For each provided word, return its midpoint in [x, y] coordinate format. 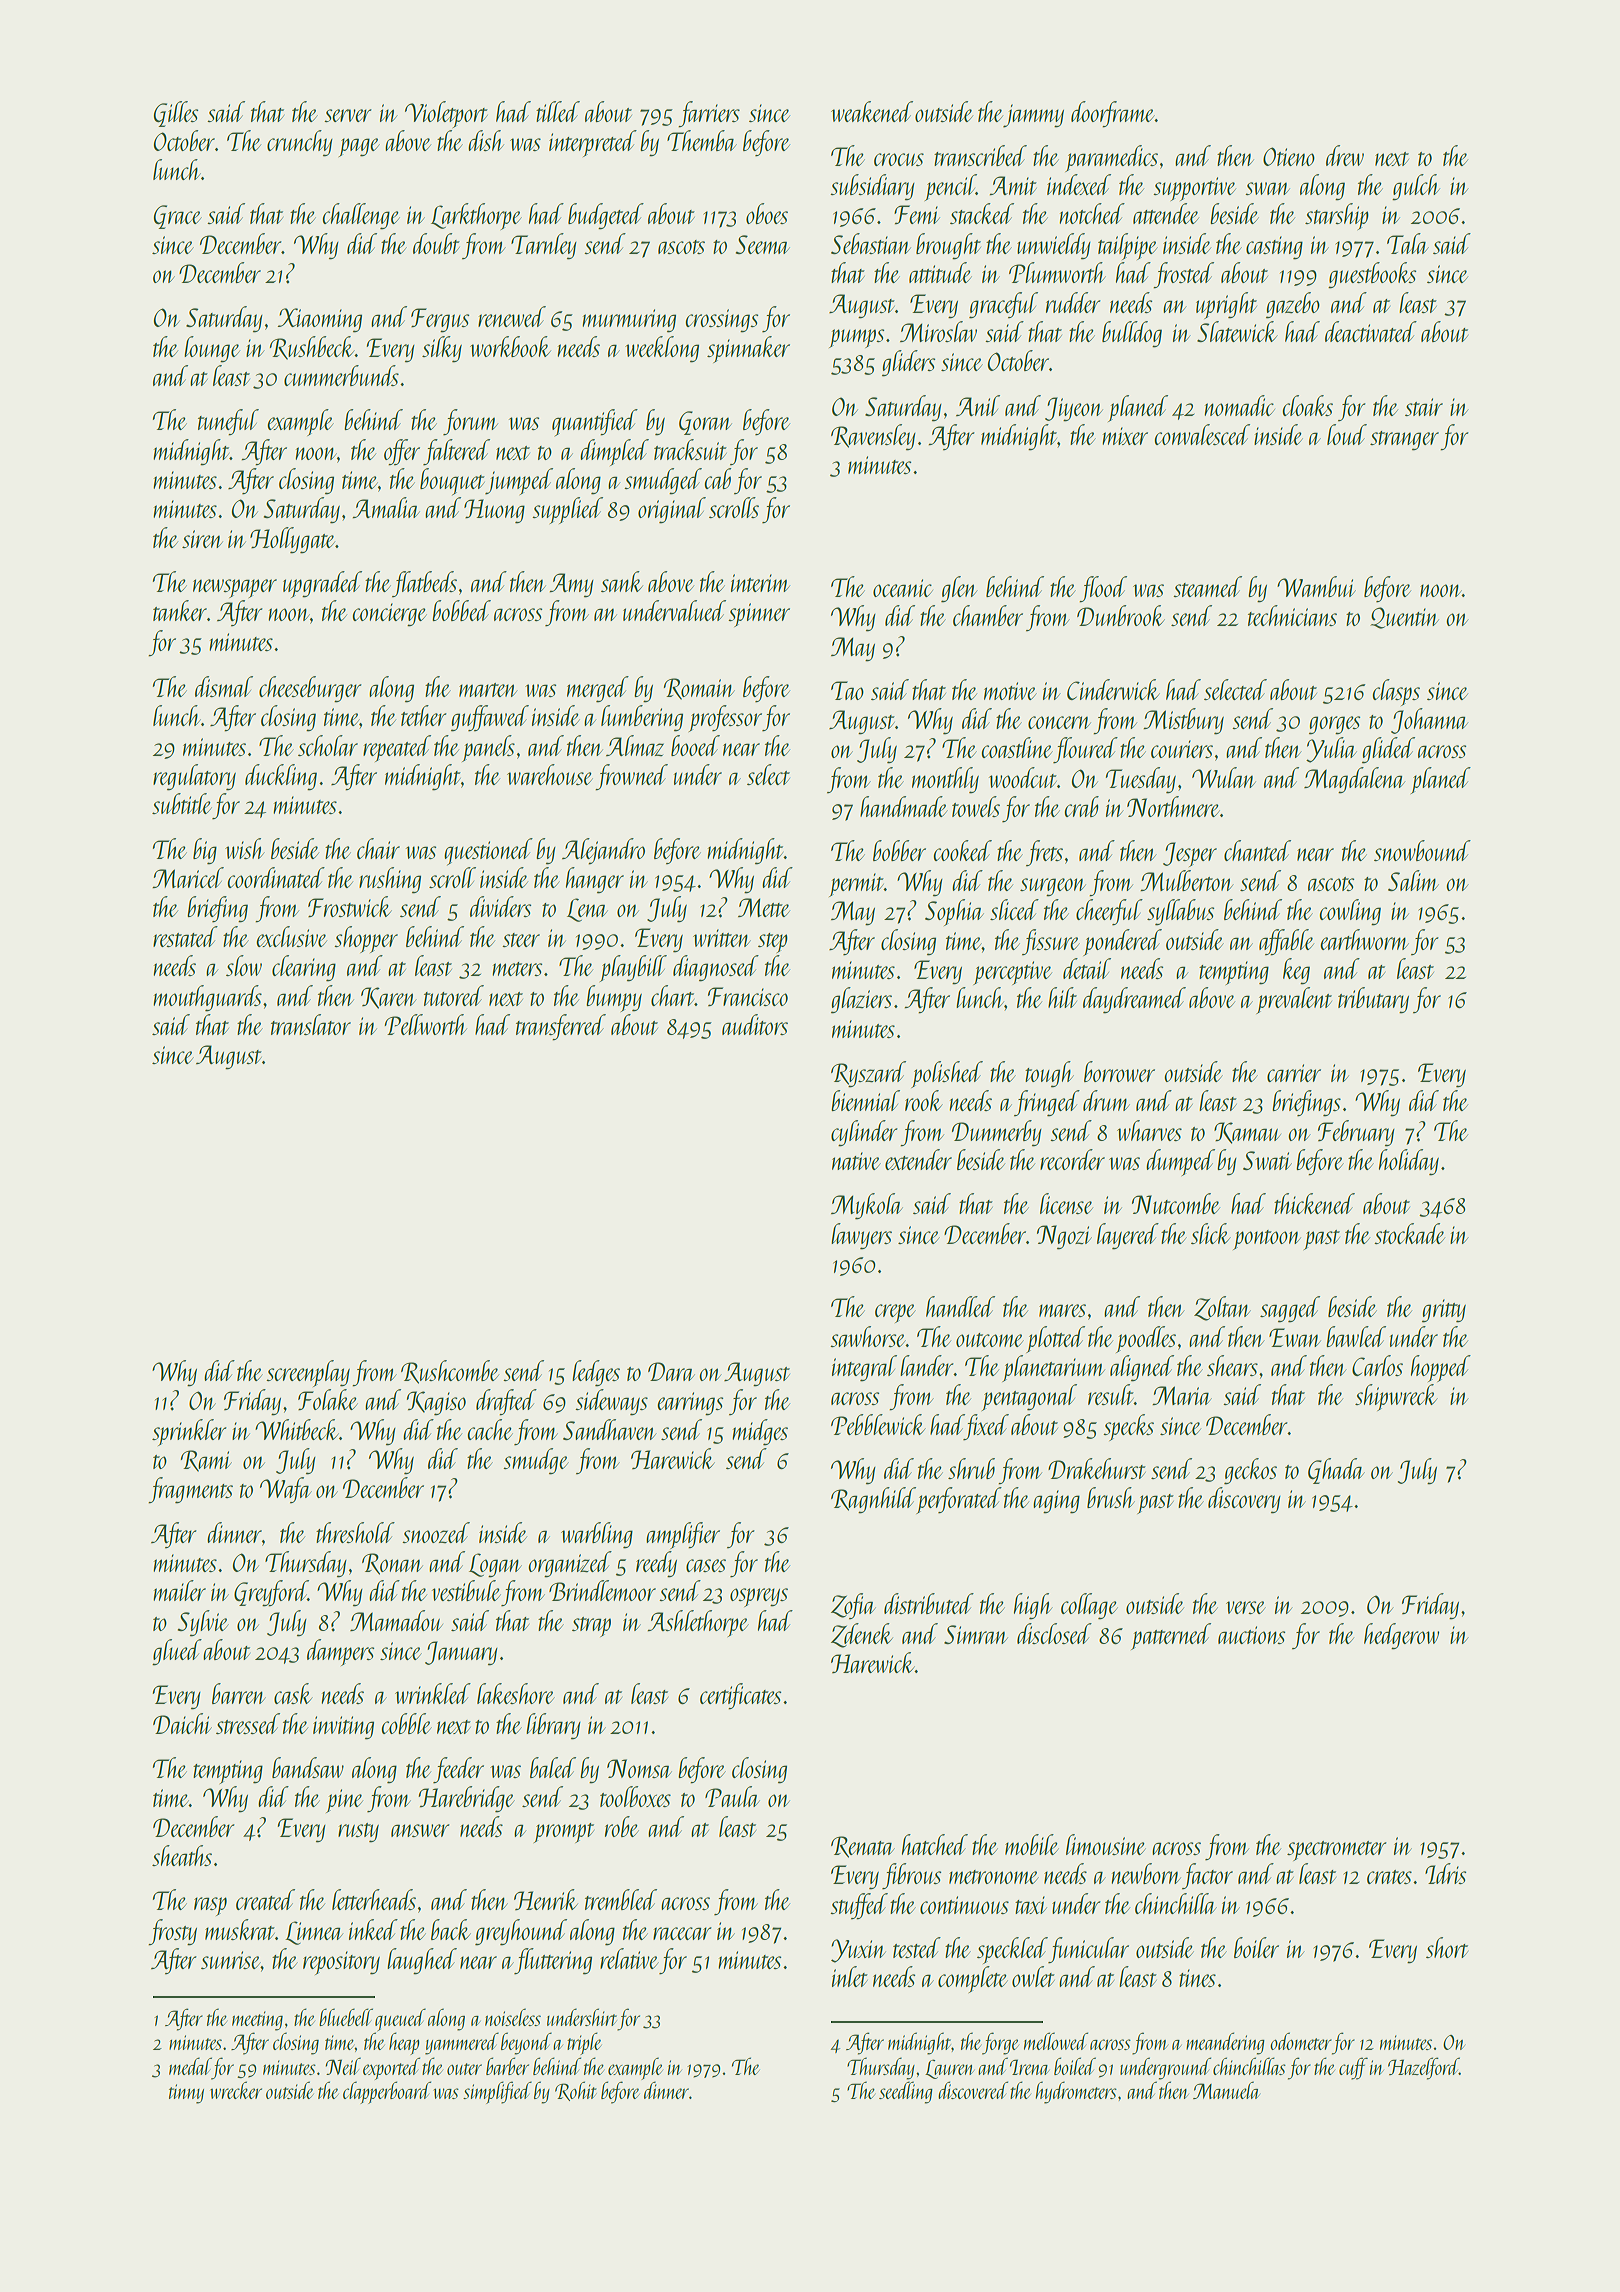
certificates [740, 1696]
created [265, 1899]
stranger [1404, 441]
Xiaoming [320, 320]
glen [959, 589]
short [1447, 1947]
